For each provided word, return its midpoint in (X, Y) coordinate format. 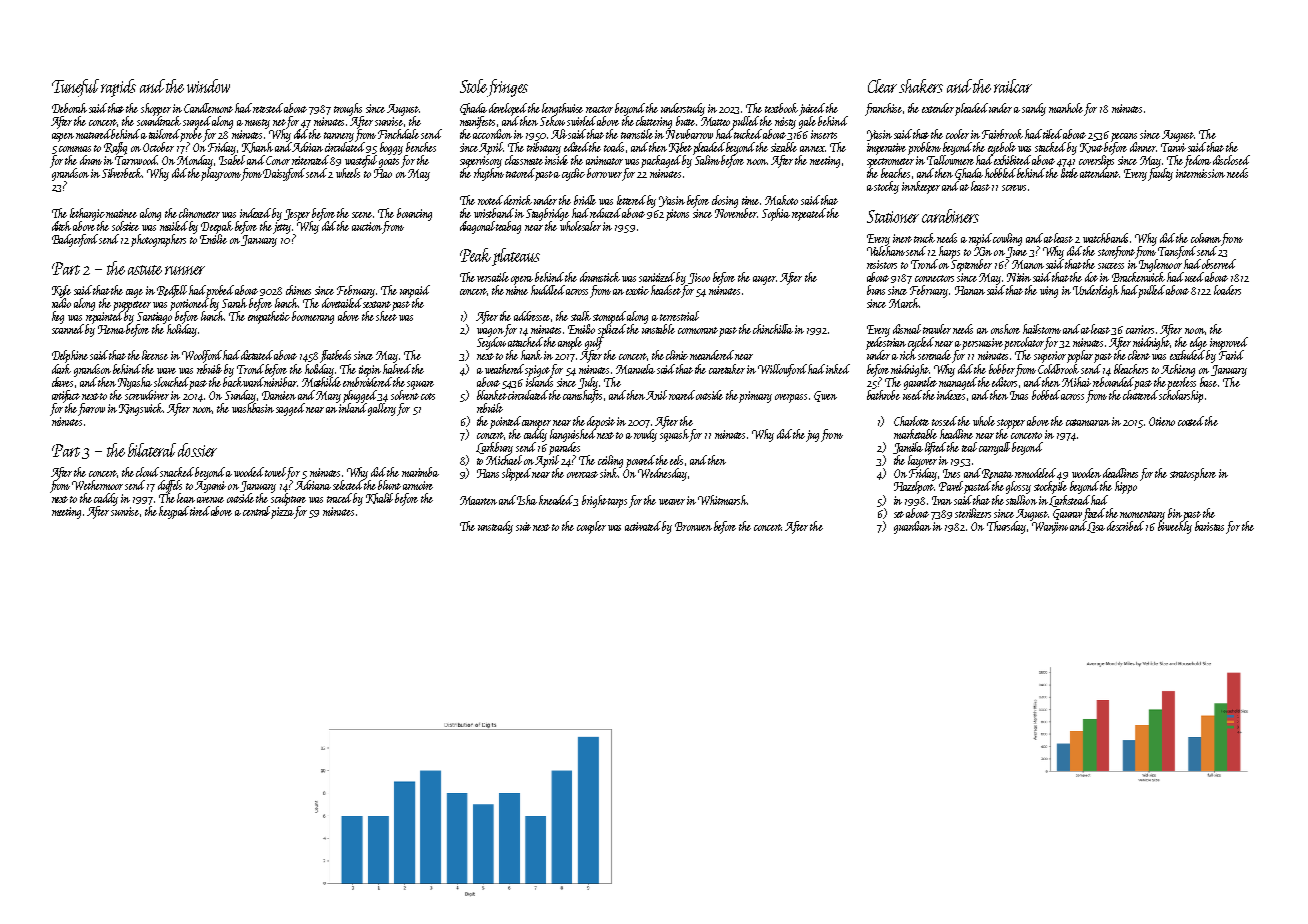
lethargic (87, 214)
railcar (1013, 86)
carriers (1140, 329)
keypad (175, 512)
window (208, 86)
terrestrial (679, 316)
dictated (257, 355)
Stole (473, 86)
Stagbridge (547, 214)
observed (1219, 264)
